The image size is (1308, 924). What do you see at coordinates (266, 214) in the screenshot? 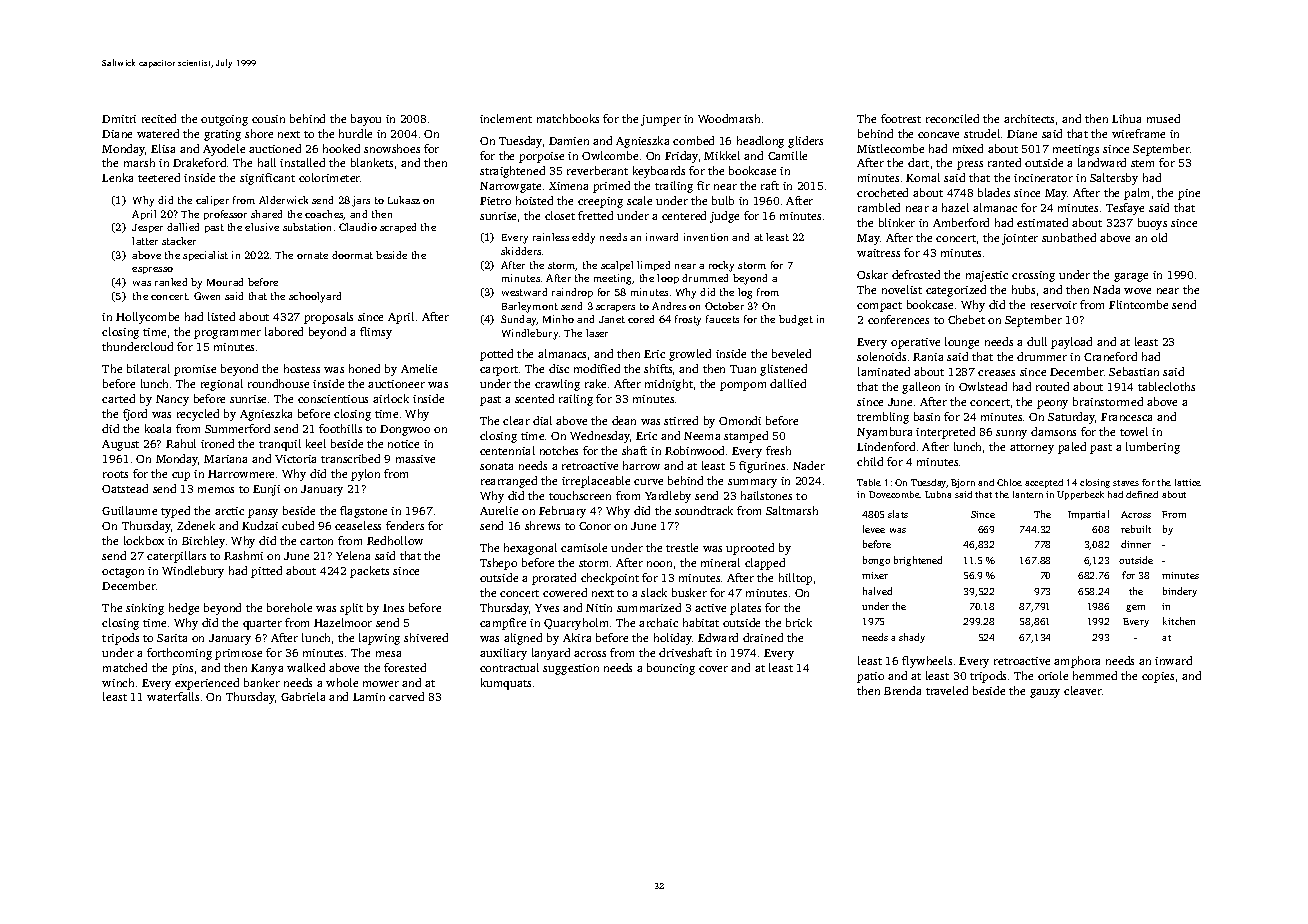
I see `shared` at bounding box center [266, 214].
